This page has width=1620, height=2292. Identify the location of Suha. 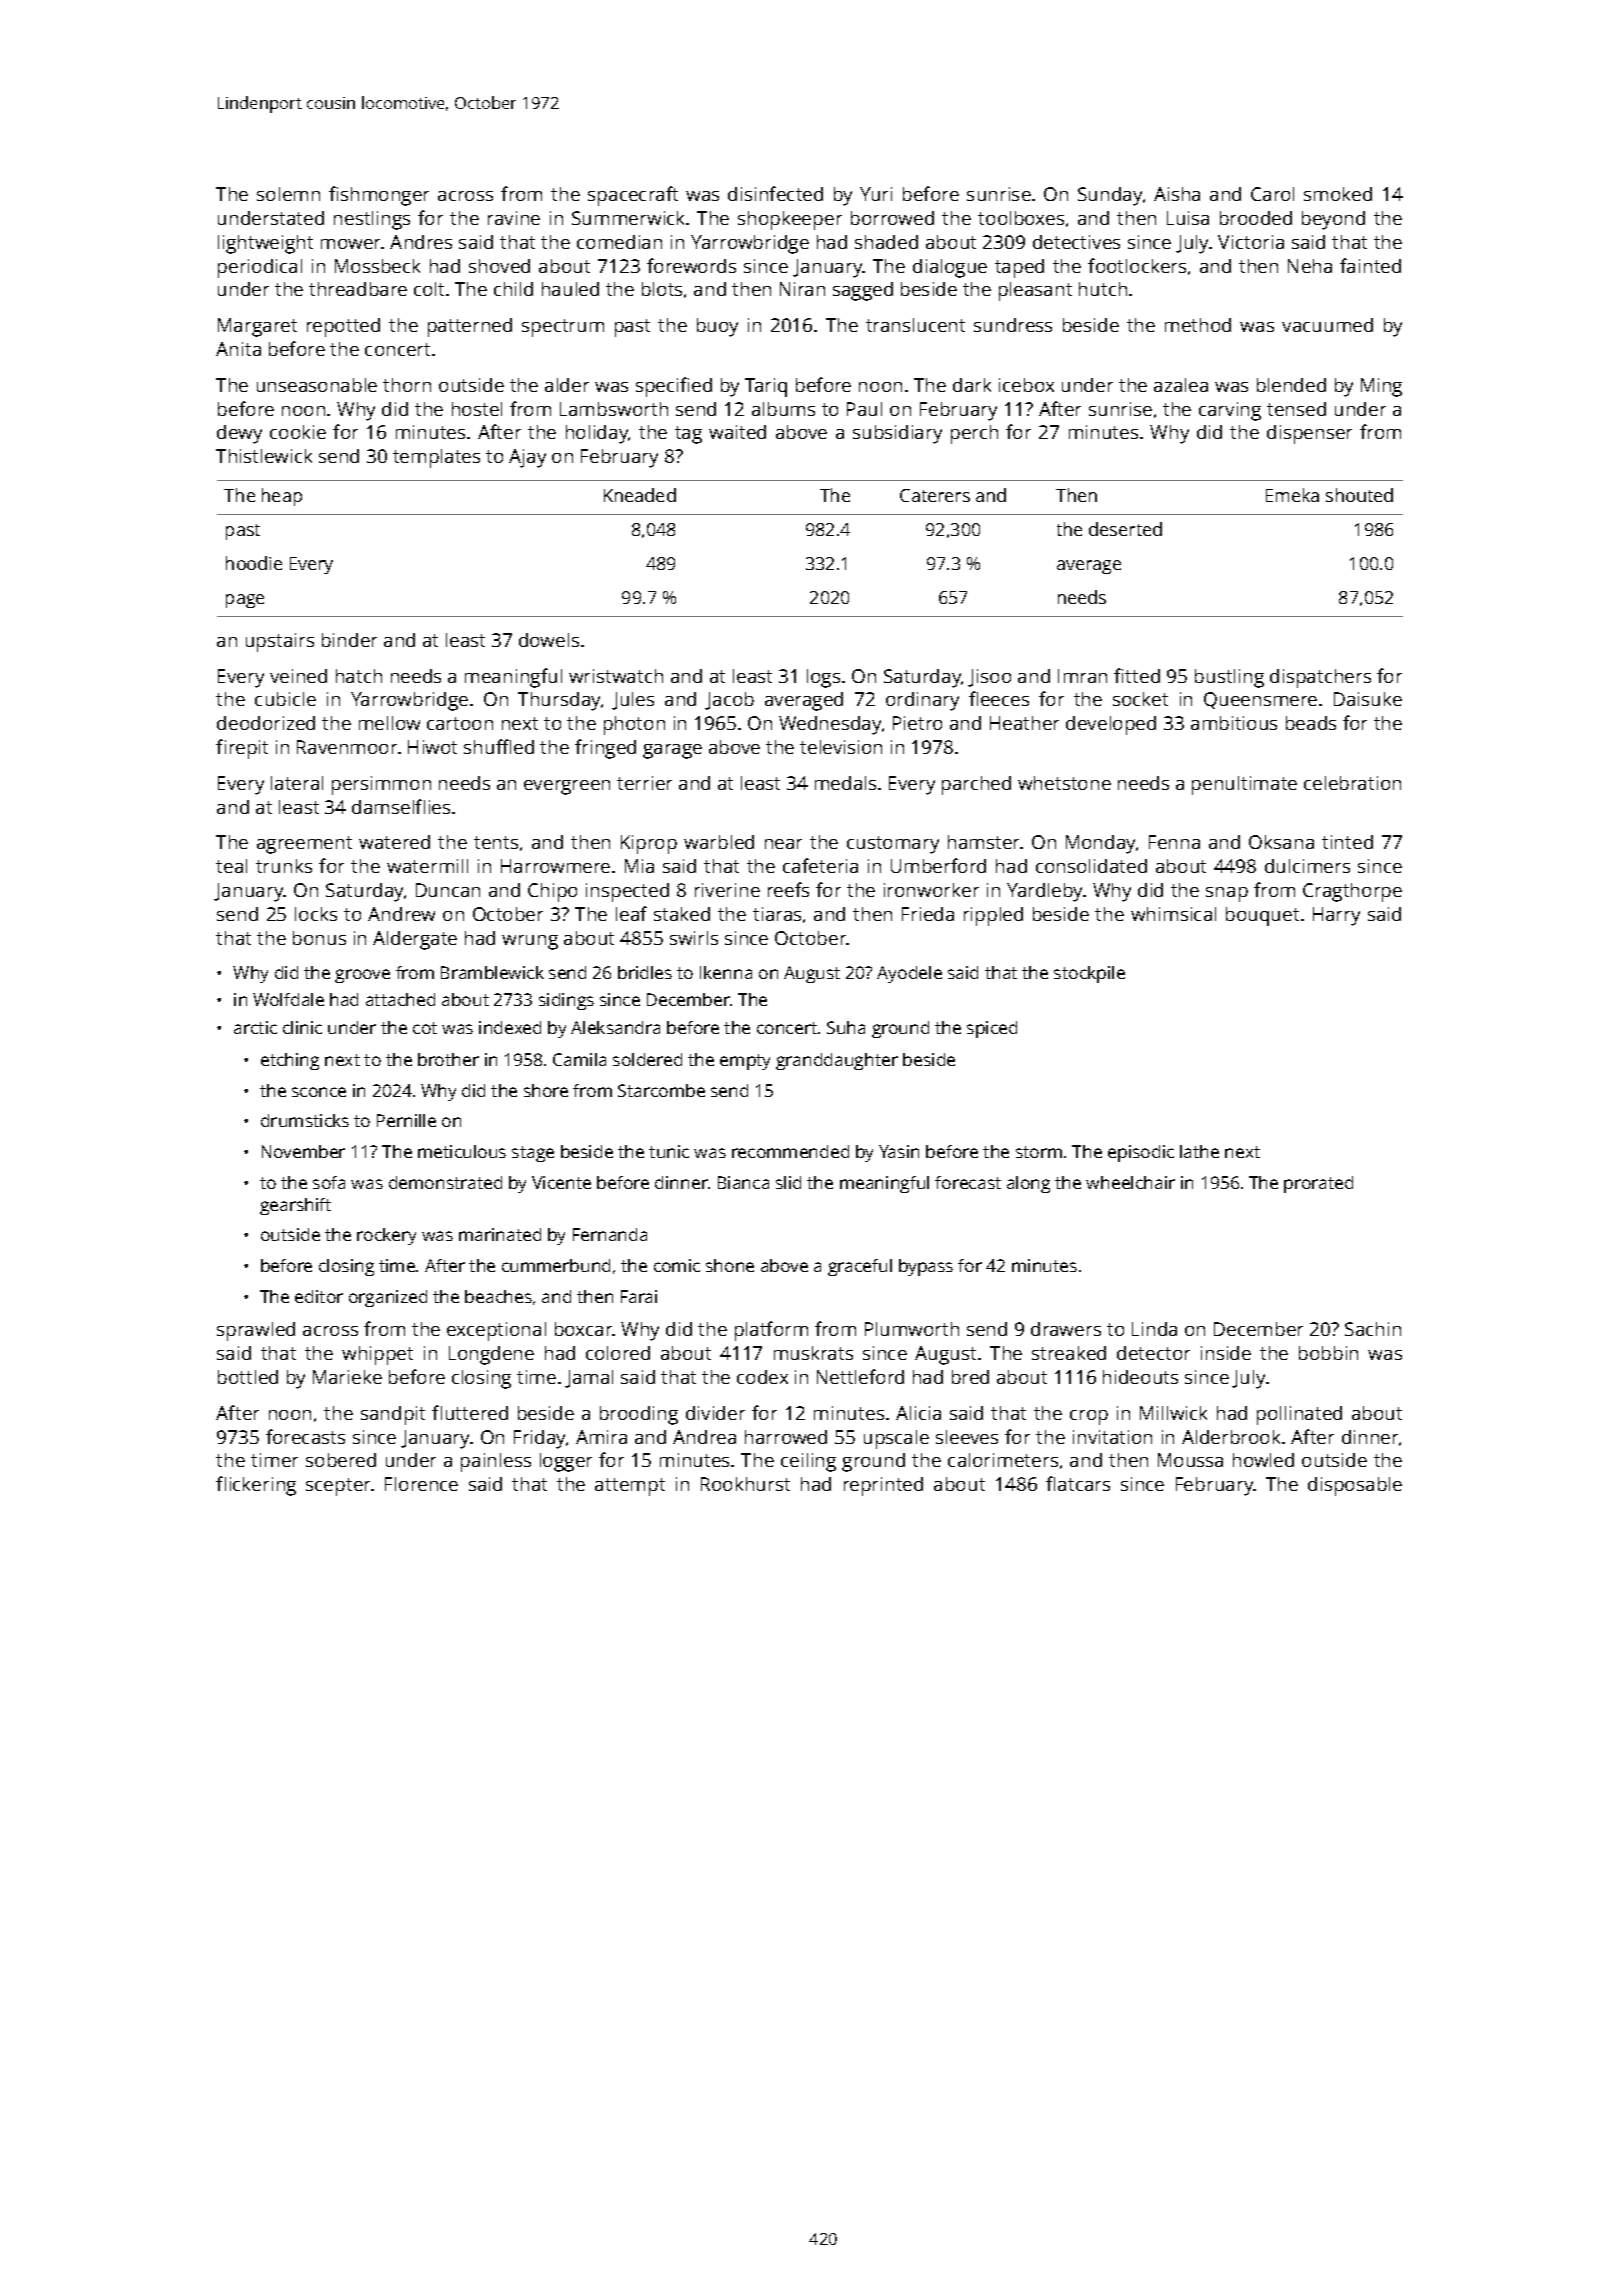
(846, 1027).
